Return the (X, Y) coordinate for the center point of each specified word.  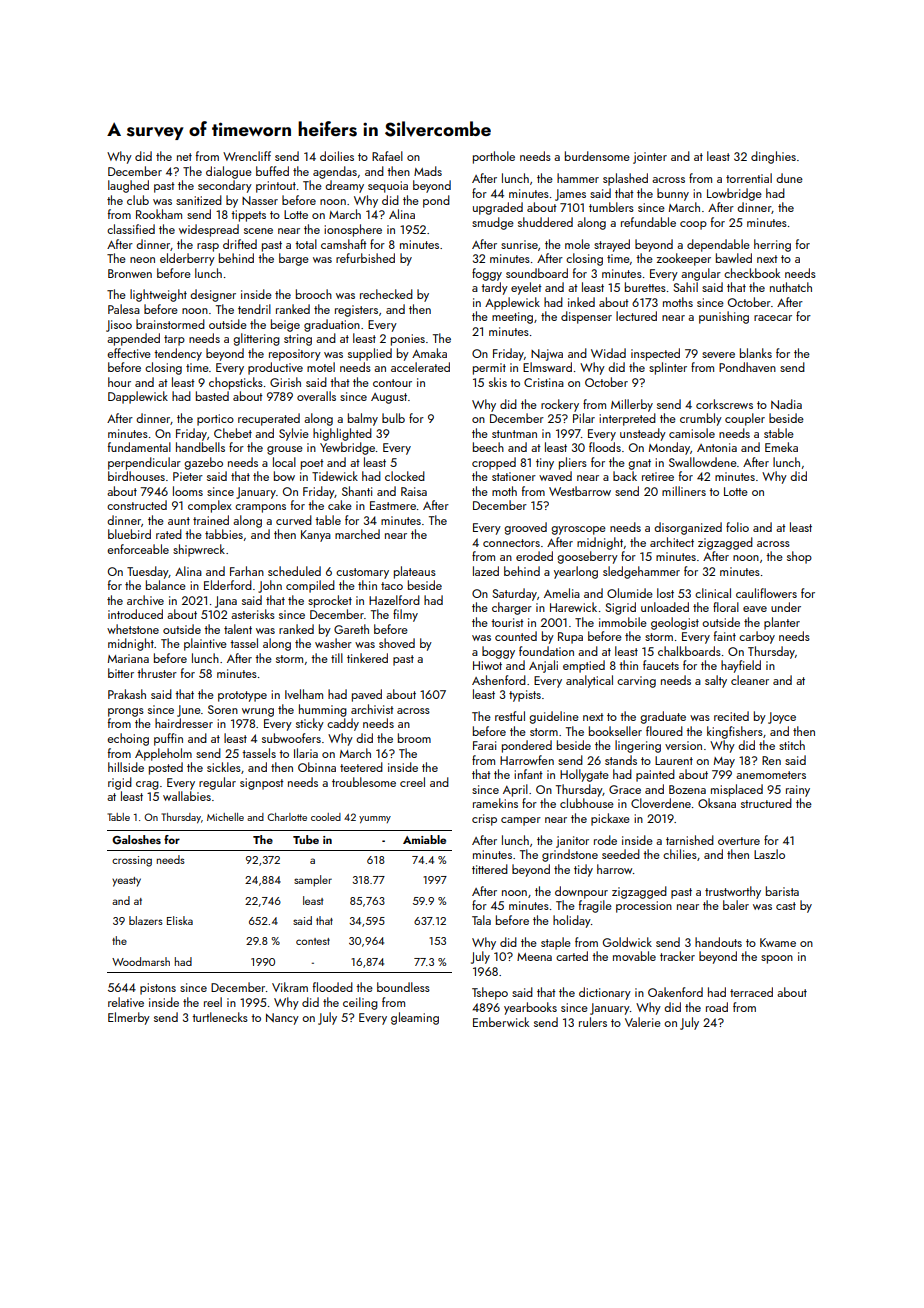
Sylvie (294, 434)
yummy (375, 819)
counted (516, 636)
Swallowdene (703, 462)
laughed (128, 186)
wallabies (187, 796)
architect (672, 542)
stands (621, 760)
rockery (560, 405)
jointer (650, 158)
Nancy (282, 1019)
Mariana (128, 658)
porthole (494, 157)
